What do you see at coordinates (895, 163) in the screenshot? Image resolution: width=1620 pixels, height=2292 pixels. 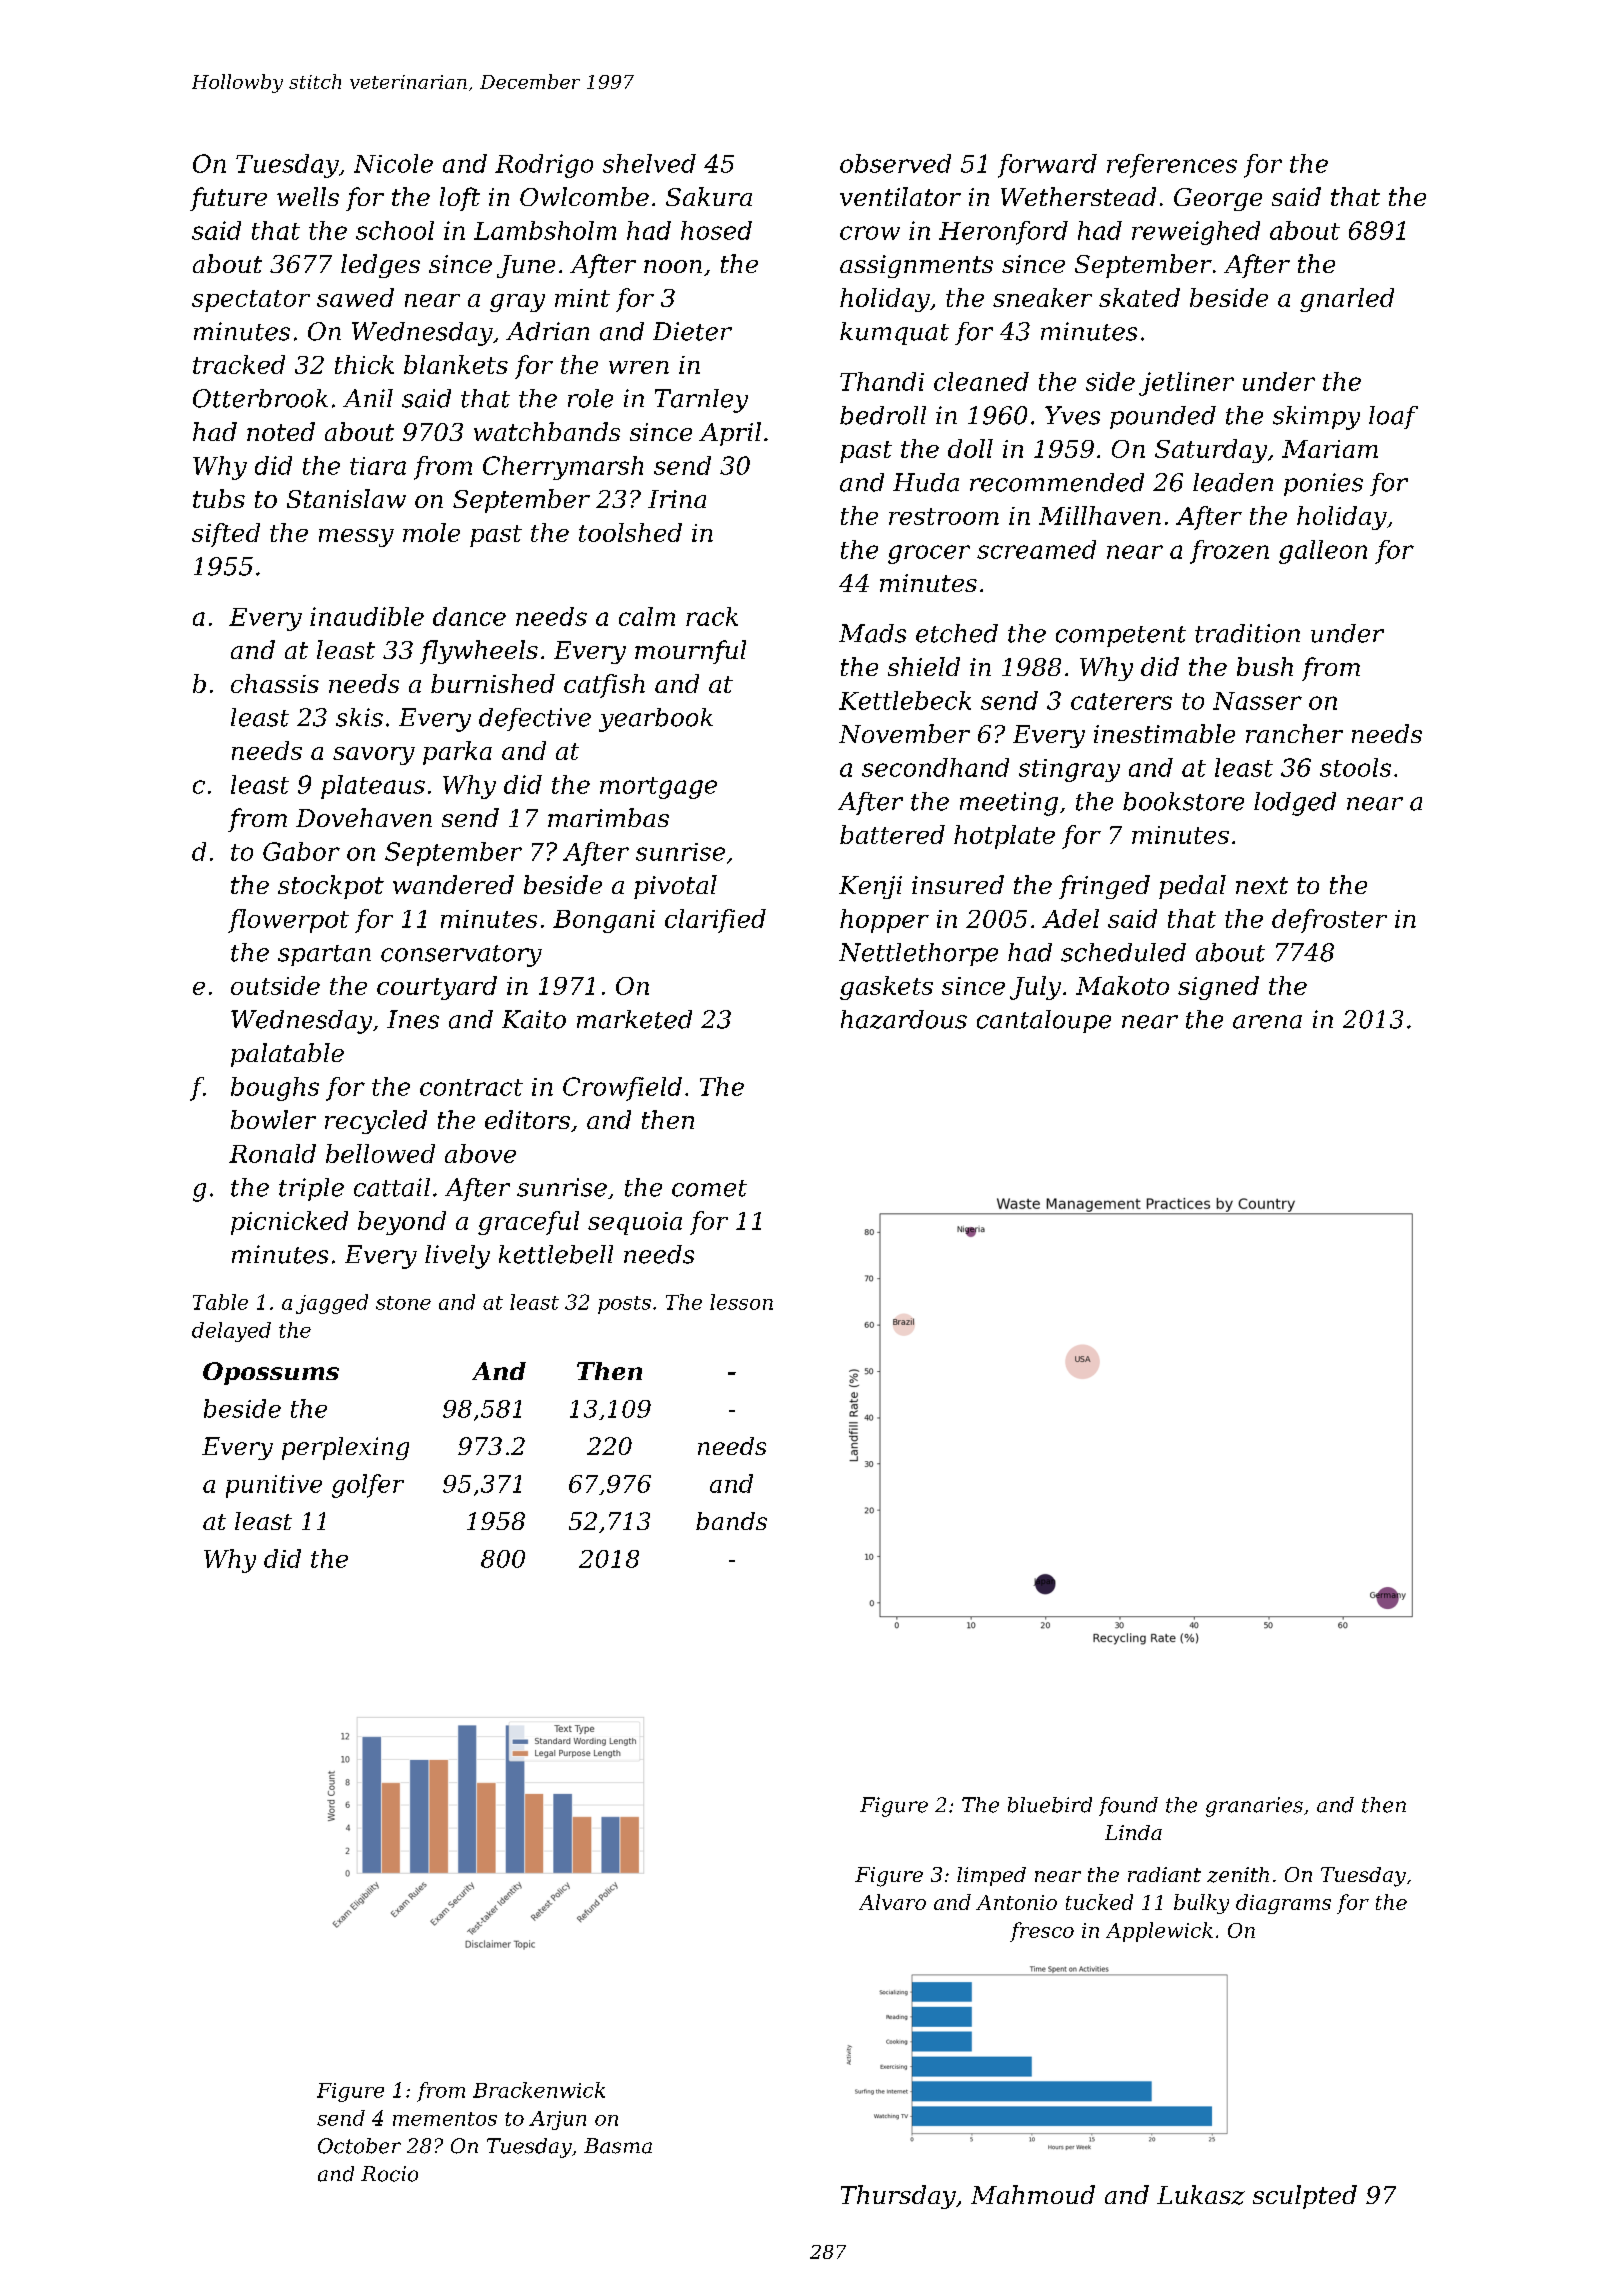 I see `observed` at bounding box center [895, 163].
